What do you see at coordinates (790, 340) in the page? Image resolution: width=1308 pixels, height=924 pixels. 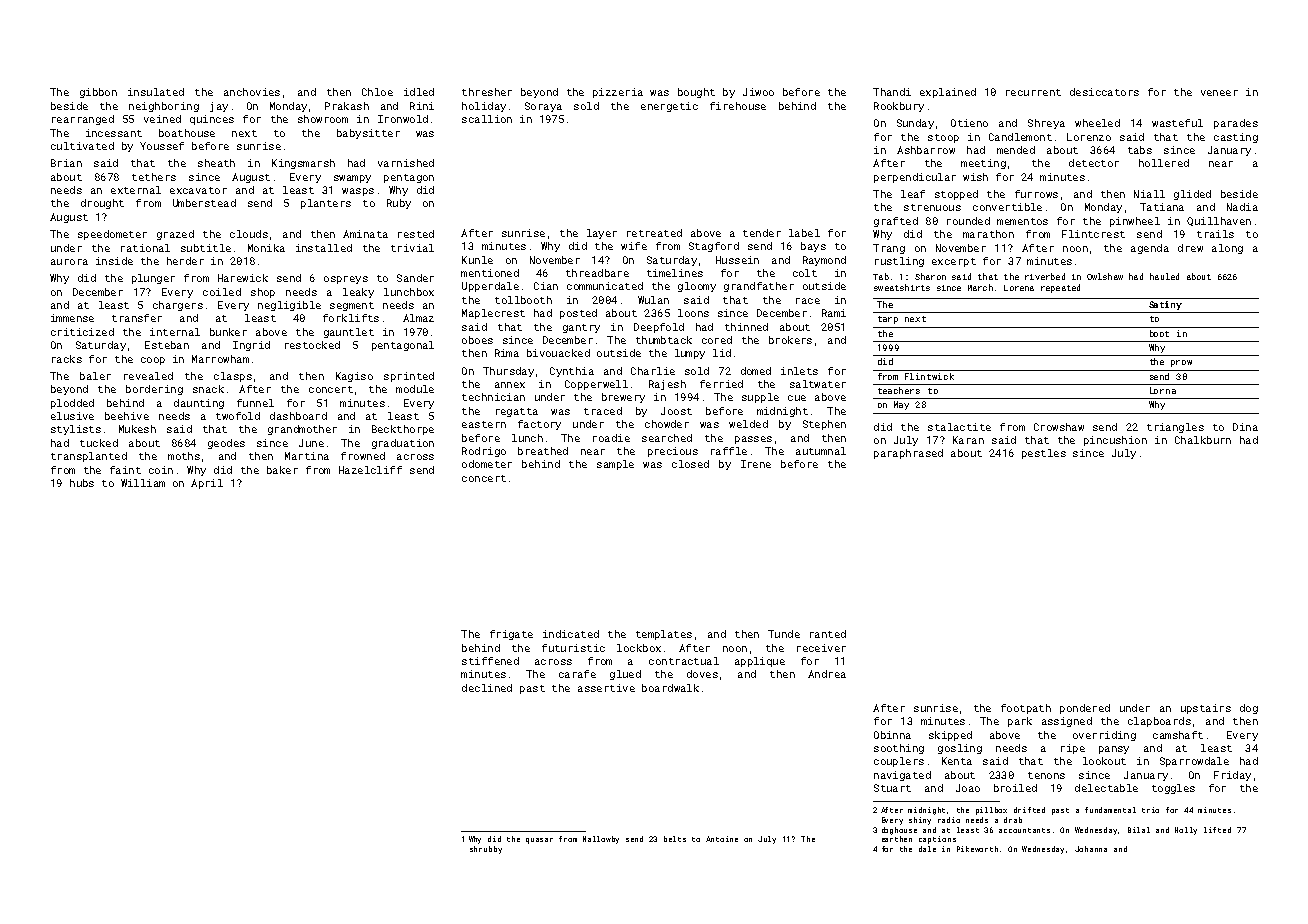 I see `brokers` at bounding box center [790, 340].
